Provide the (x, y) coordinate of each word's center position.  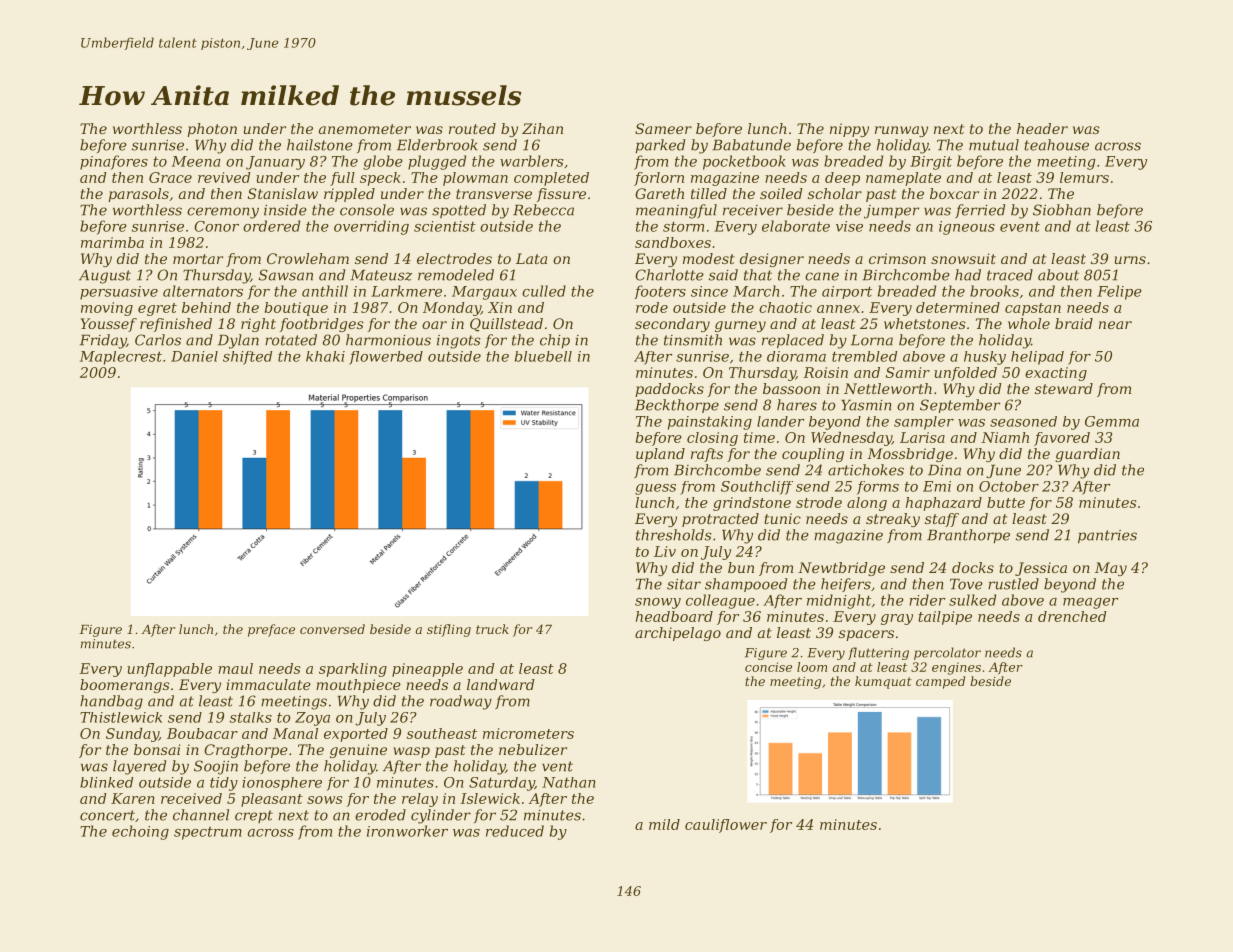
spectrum (208, 833)
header (1042, 128)
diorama (796, 356)
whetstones (925, 323)
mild (664, 824)
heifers (846, 585)
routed (472, 128)
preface (271, 630)
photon (212, 130)
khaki (325, 356)
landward (501, 684)
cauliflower (726, 826)
